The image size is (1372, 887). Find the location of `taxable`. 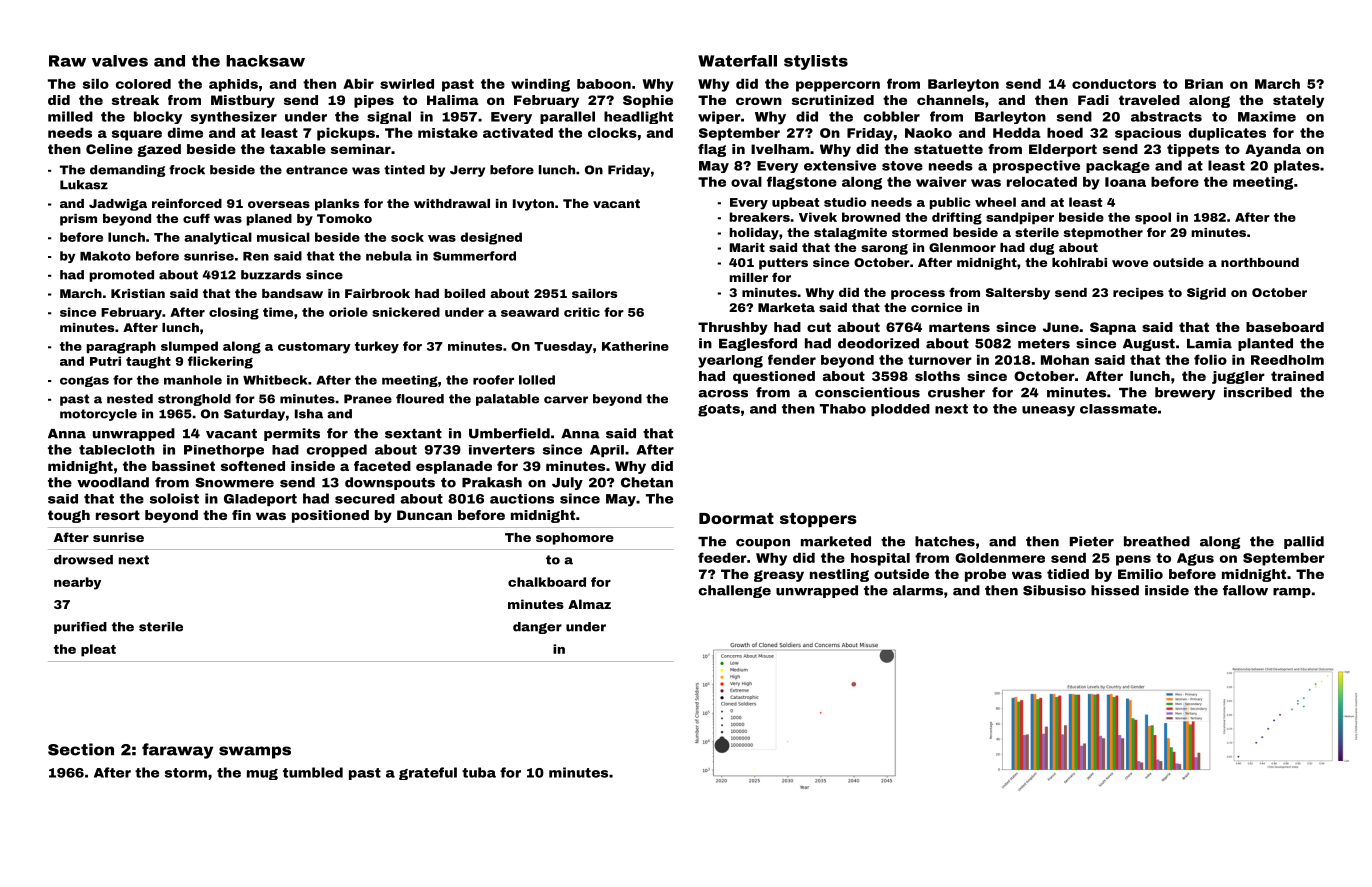

taxable is located at coordinates (298, 149).
